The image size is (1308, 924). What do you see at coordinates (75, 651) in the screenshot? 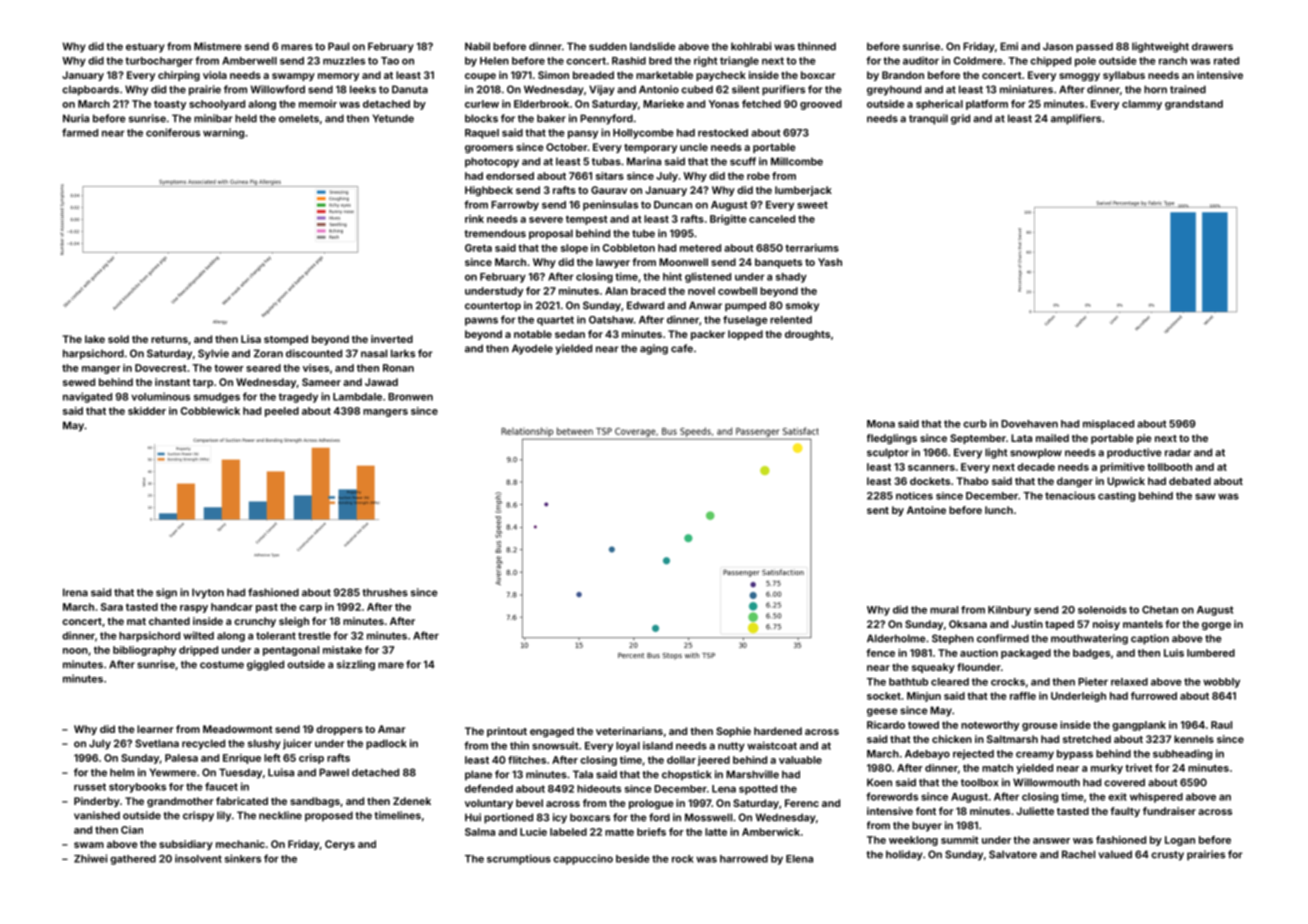
I see `noon` at bounding box center [75, 651].
